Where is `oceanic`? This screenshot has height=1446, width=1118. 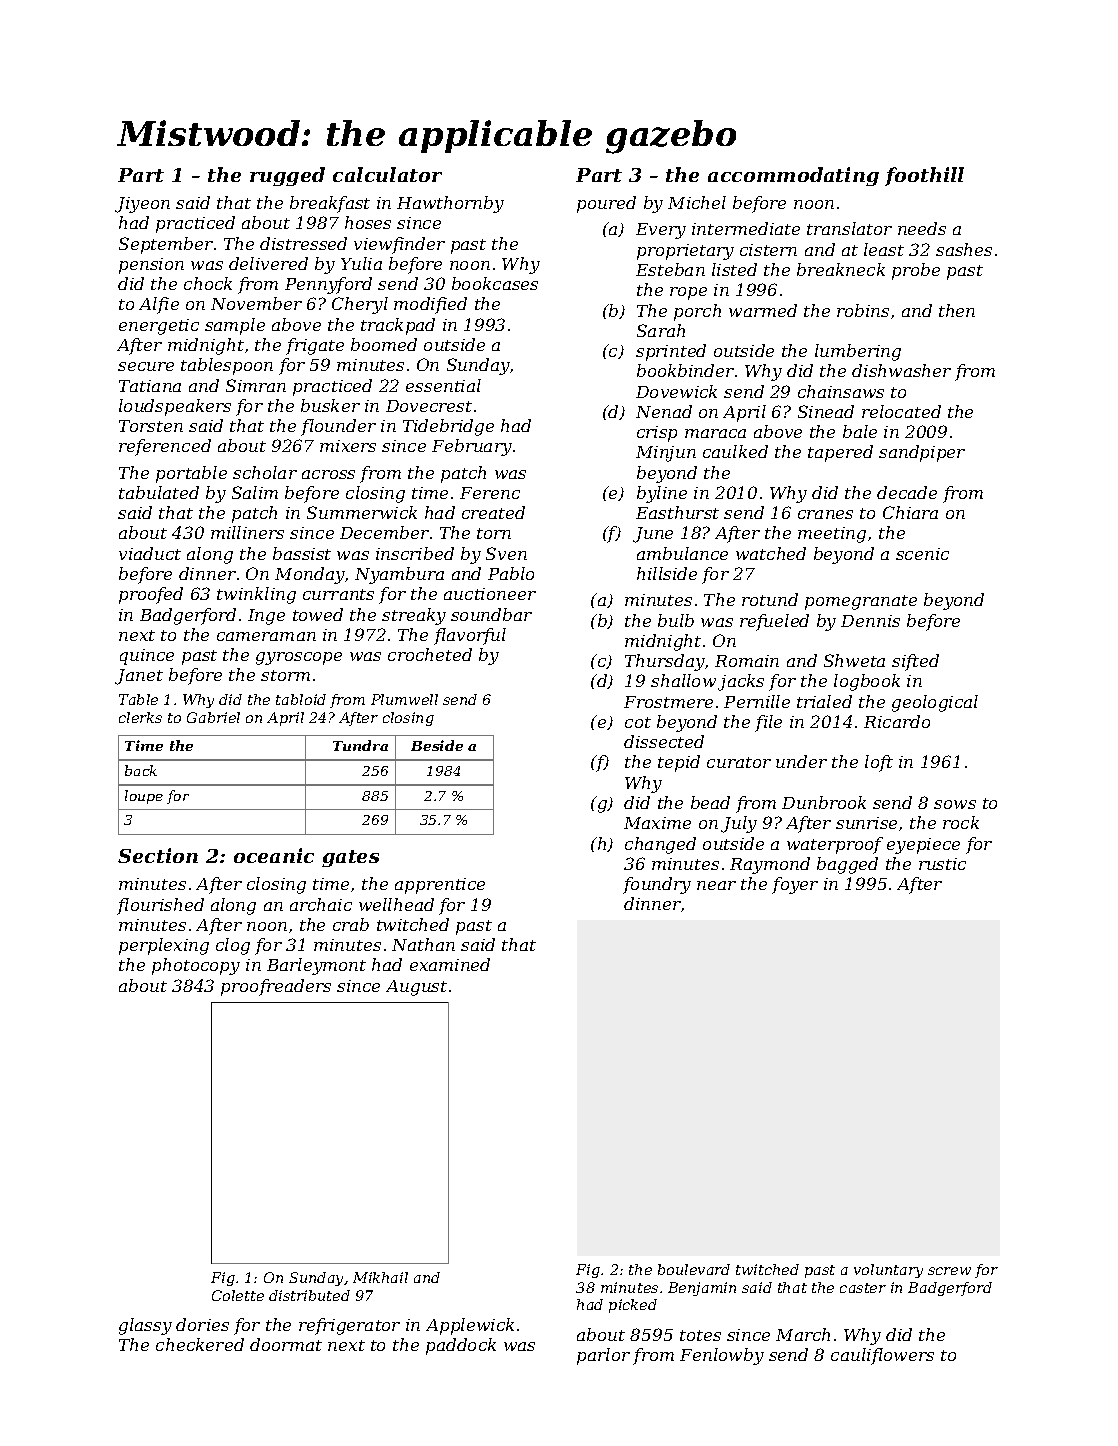
oceanic is located at coordinates (274, 855).
